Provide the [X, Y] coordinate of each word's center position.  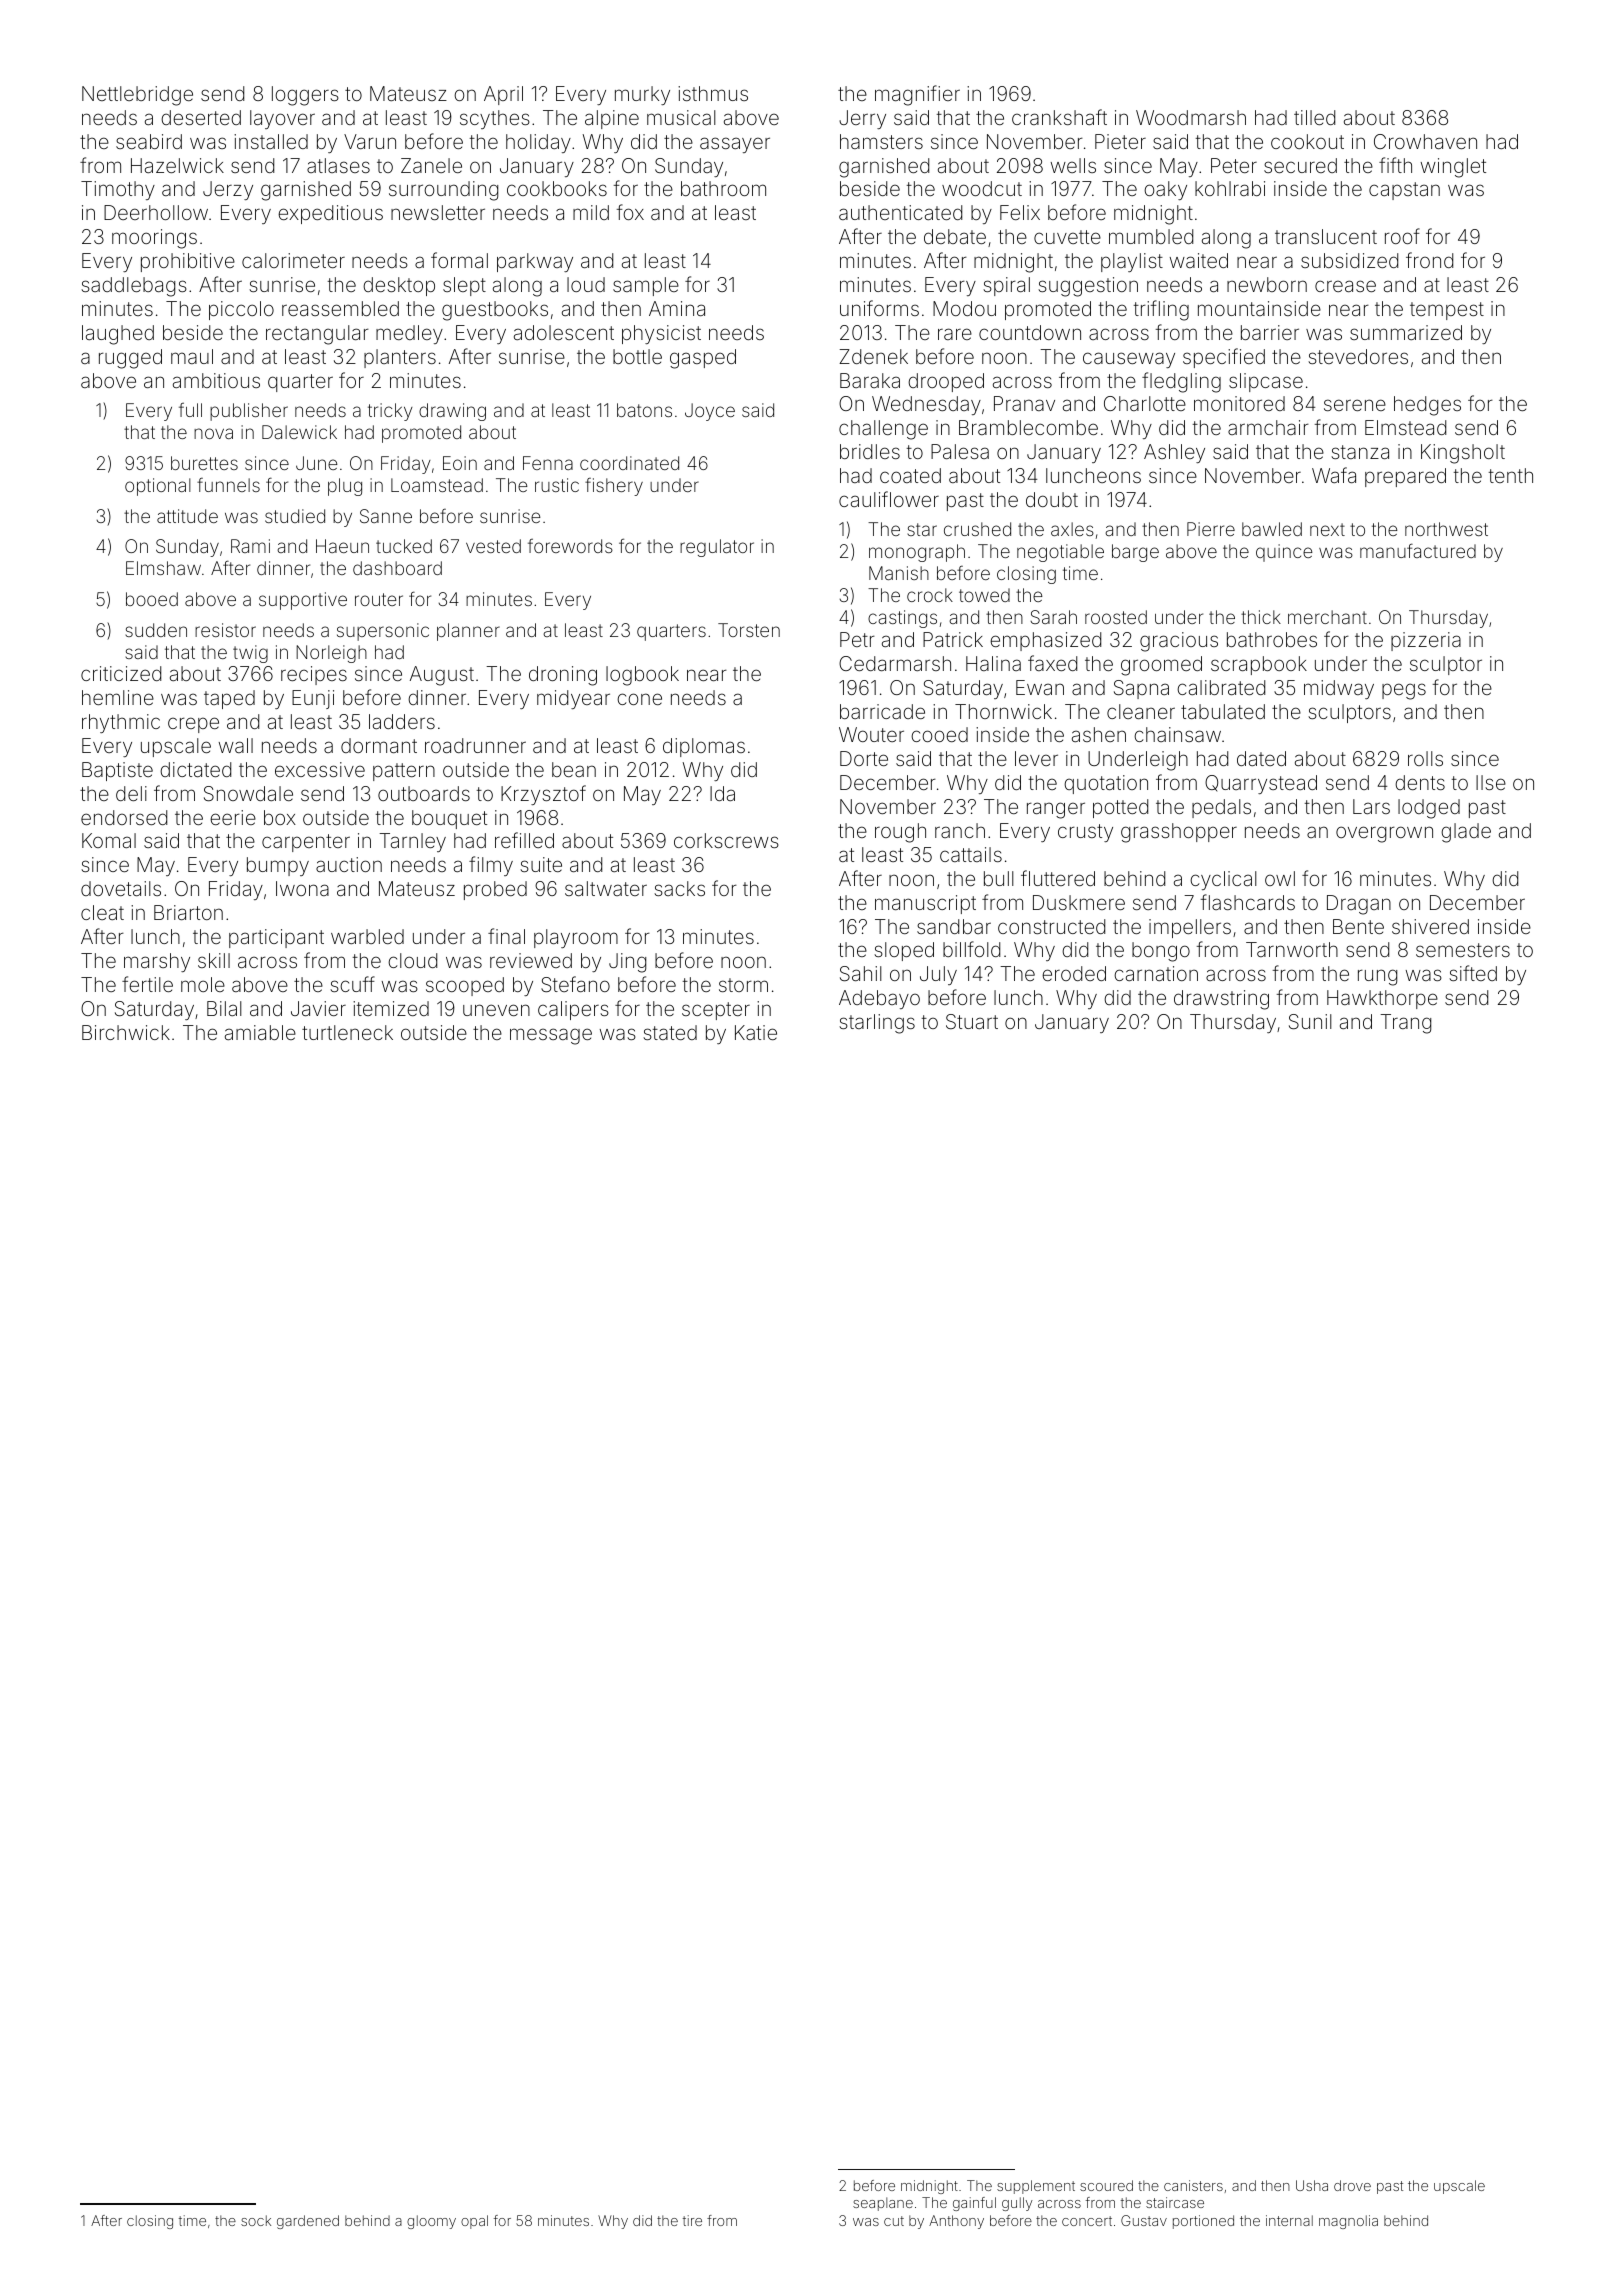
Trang [1405, 1024]
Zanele [431, 165]
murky [642, 95]
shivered [1430, 926]
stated [670, 1032]
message [551, 1036]
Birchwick [126, 1032]
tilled [1314, 117]
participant [276, 938]
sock [256, 2220]
